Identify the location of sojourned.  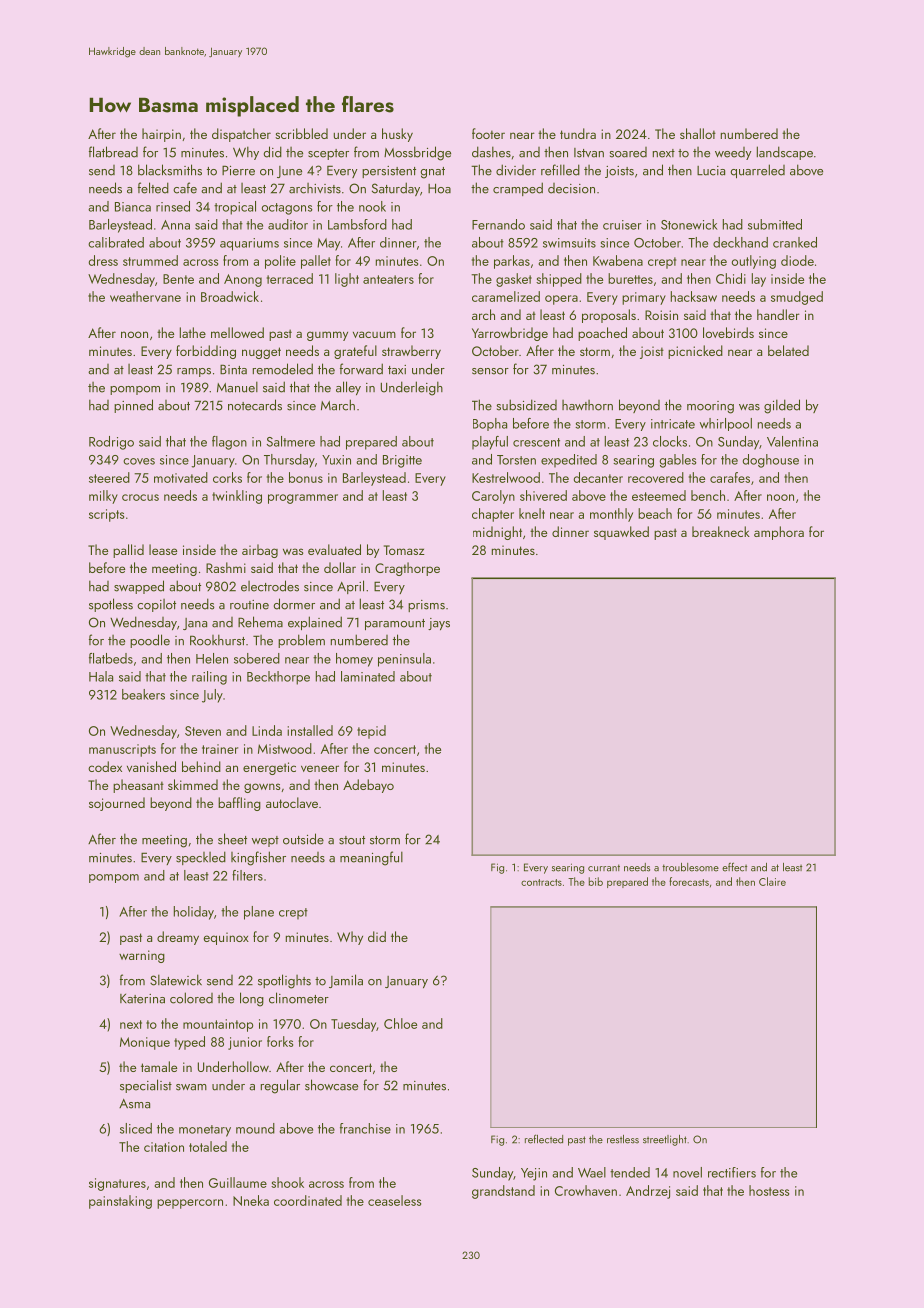
(117, 804).
